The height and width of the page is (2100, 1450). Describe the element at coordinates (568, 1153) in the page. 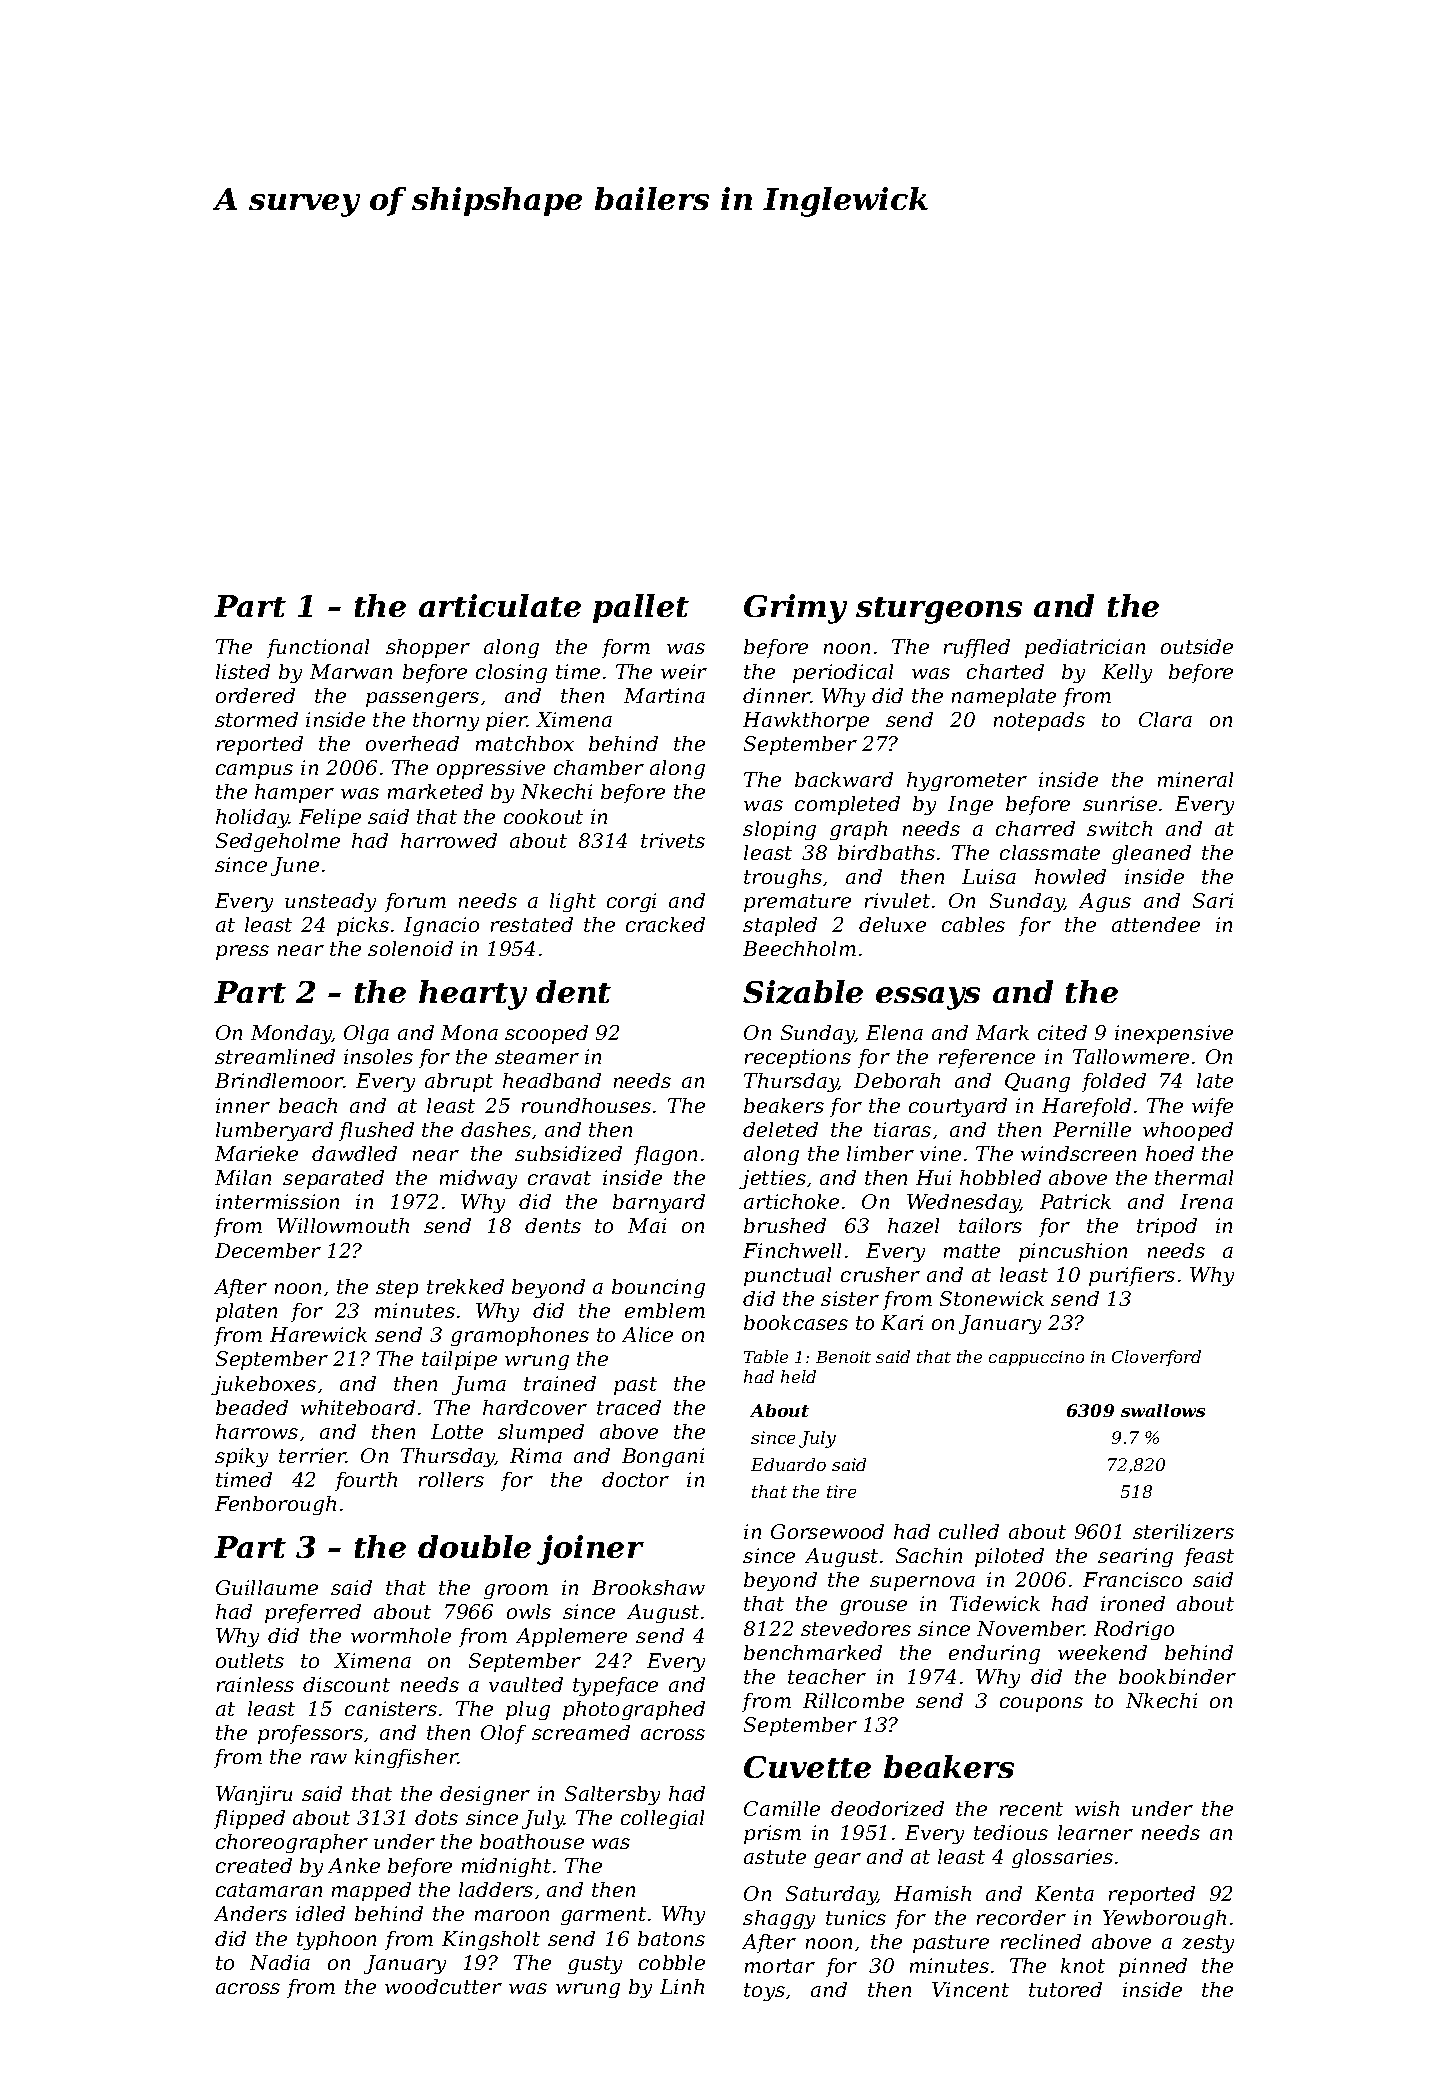

I see `subsidized` at that location.
